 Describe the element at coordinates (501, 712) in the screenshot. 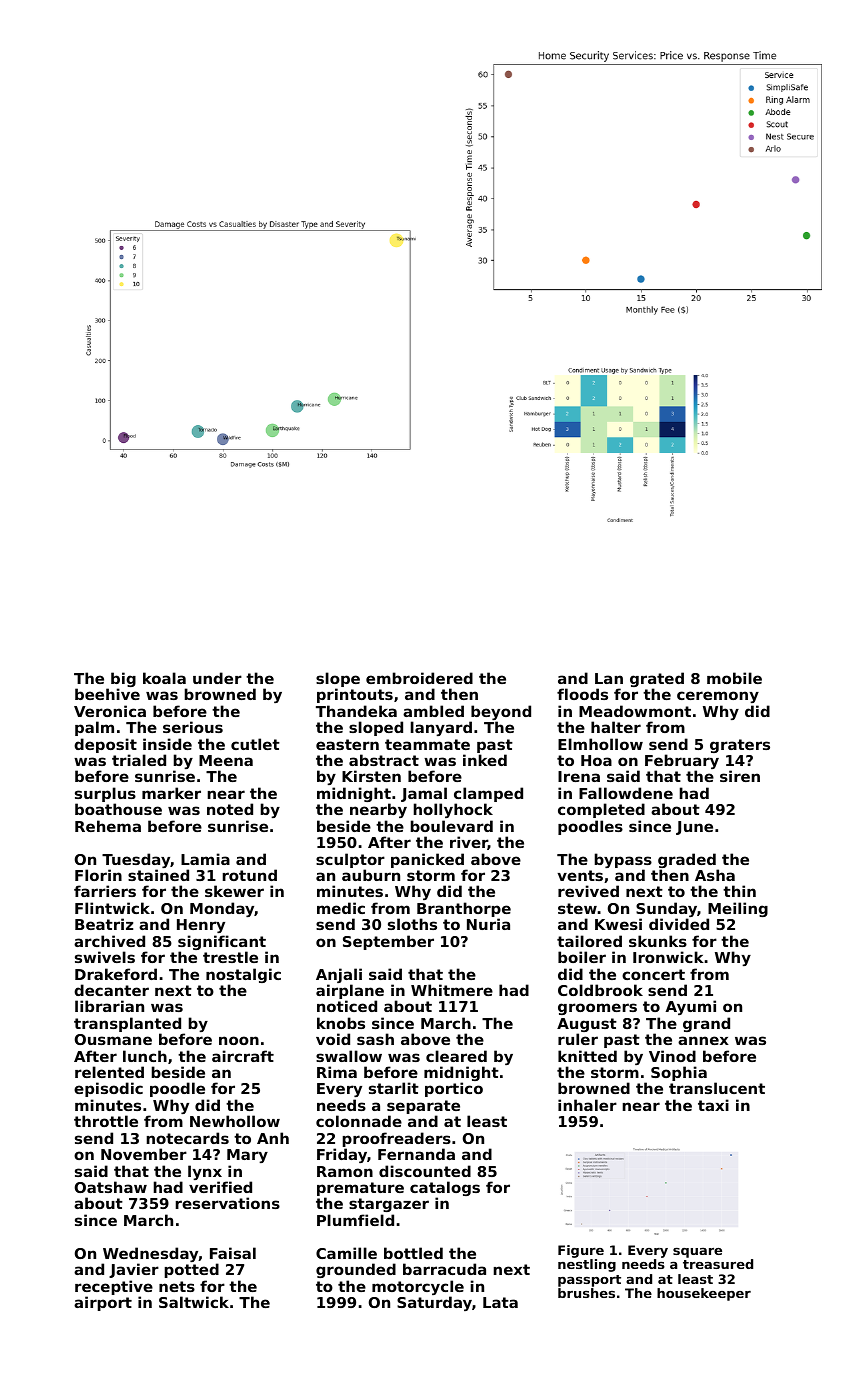

I see `beyond` at that location.
